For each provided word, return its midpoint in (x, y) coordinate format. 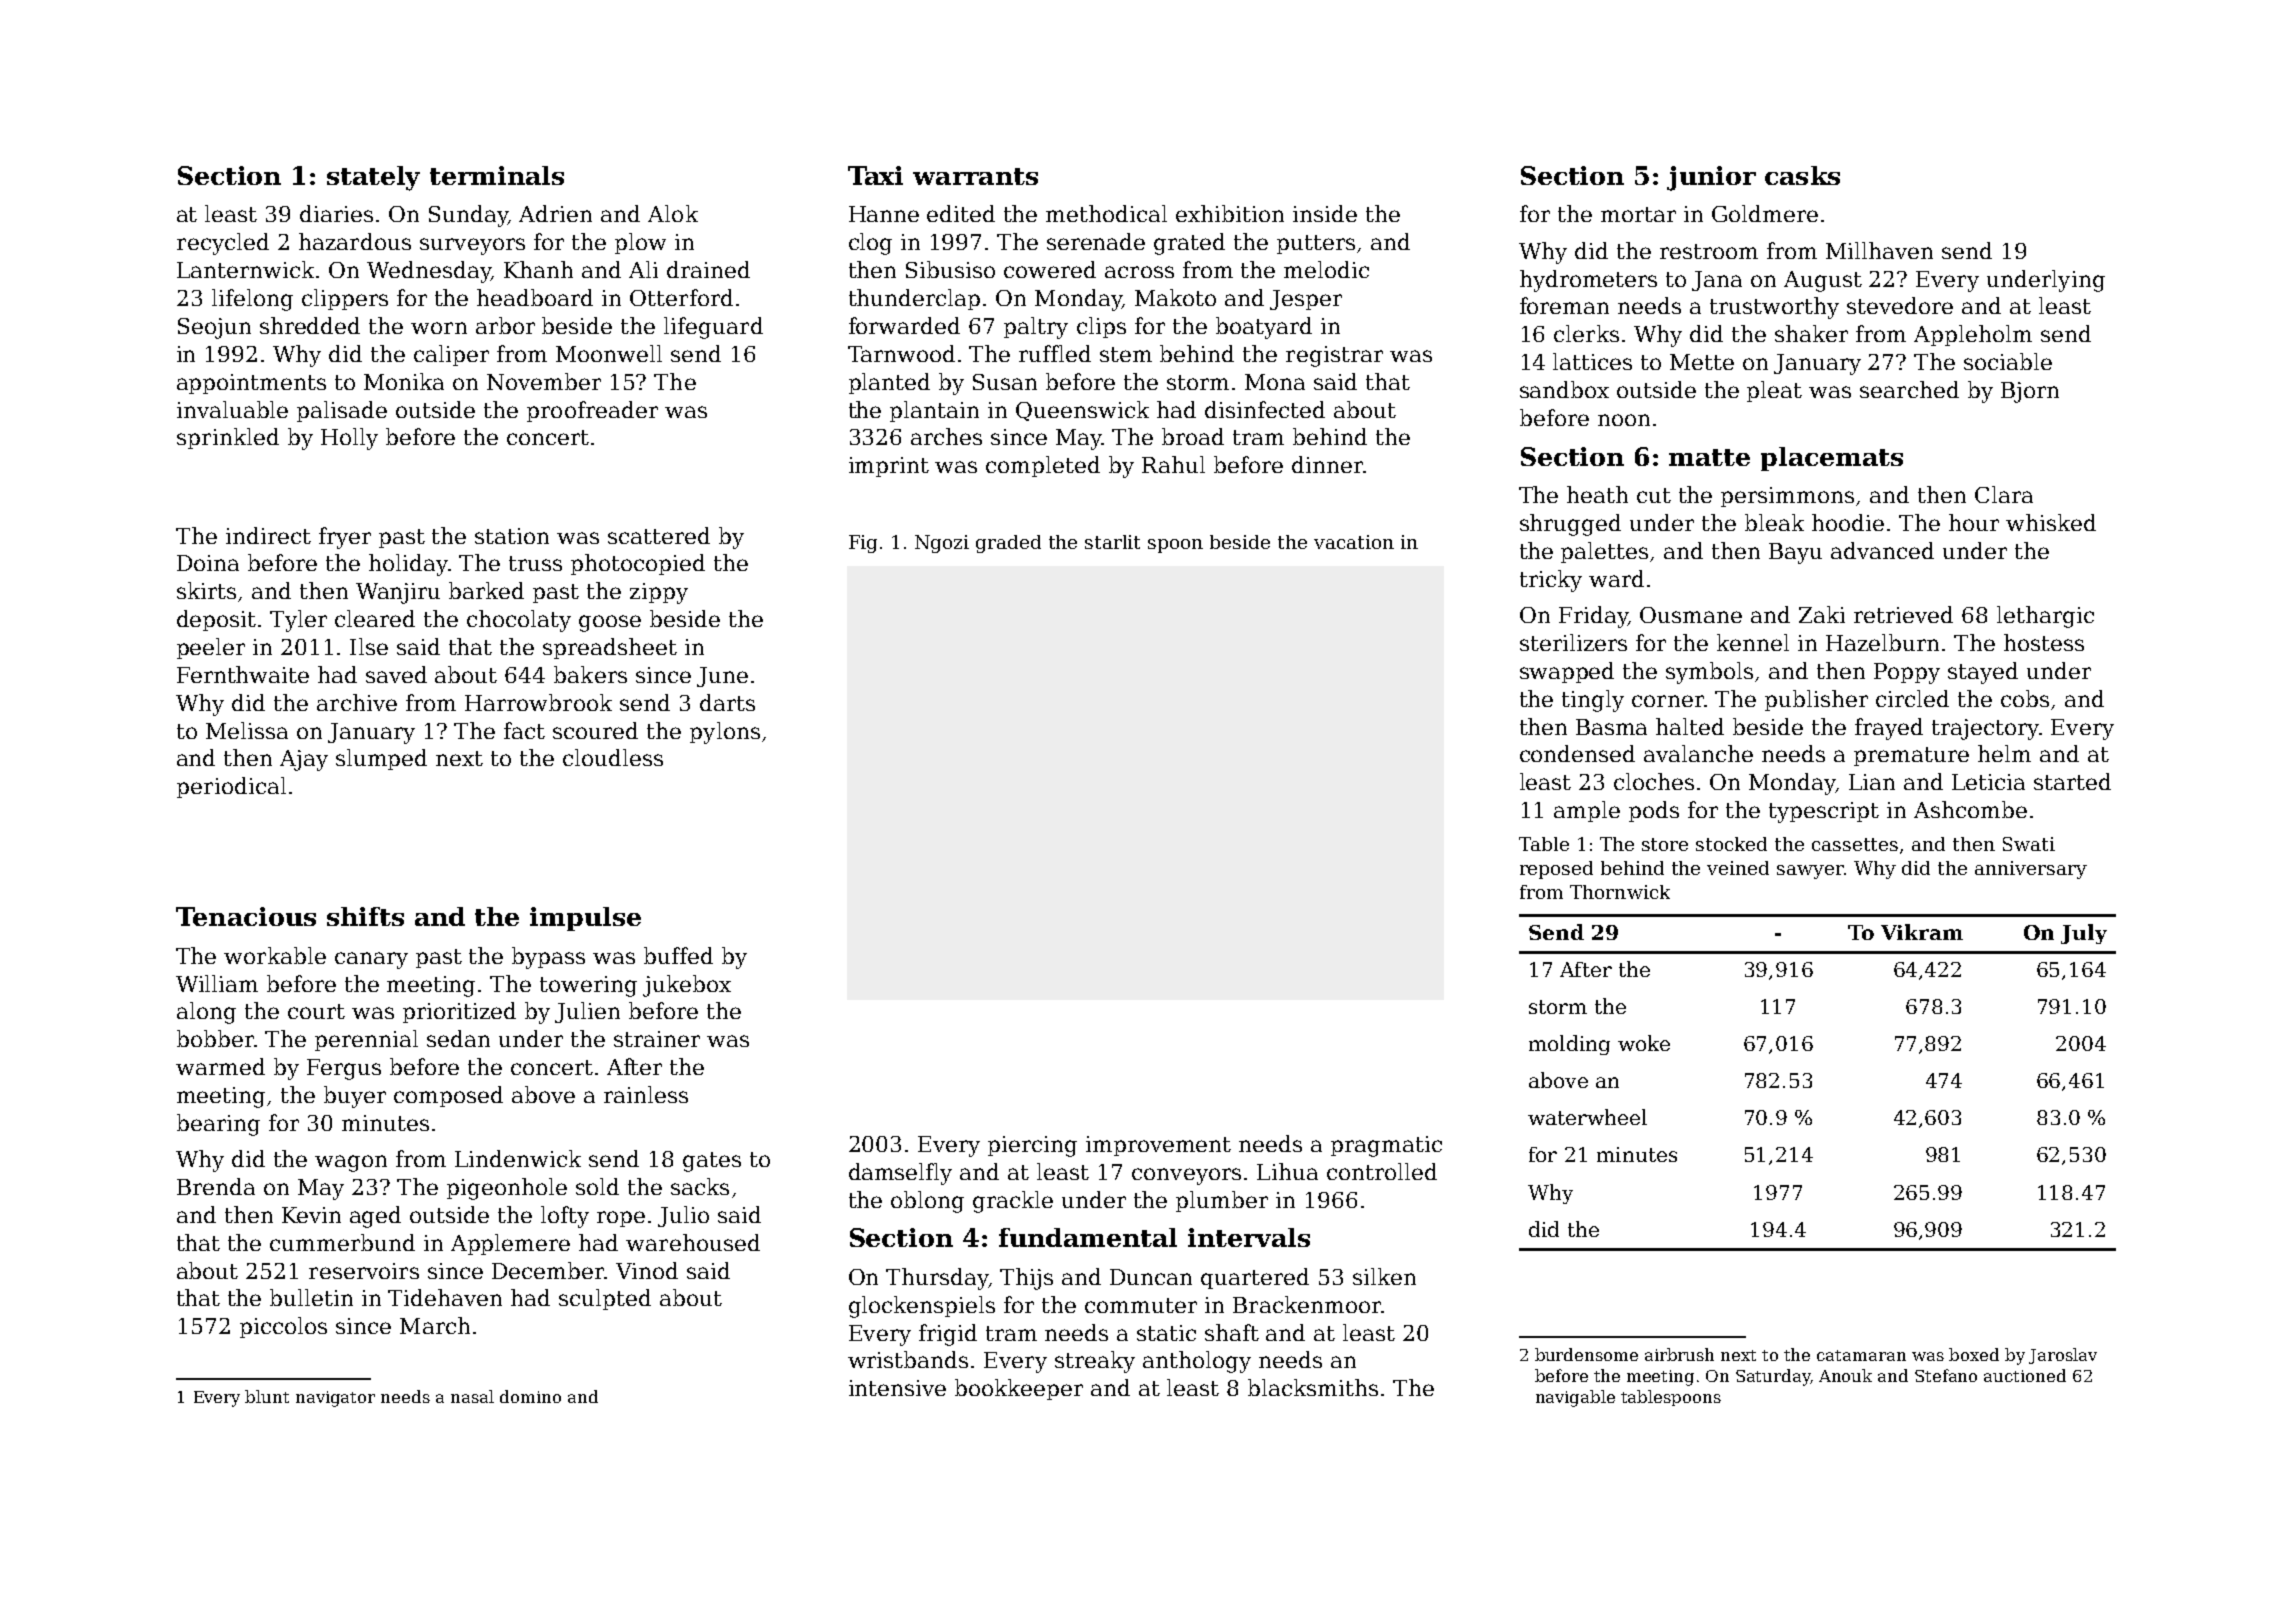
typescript (1824, 812)
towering (588, 986)
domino (530, 1396)
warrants (975, 176)
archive (357, 702)
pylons (725, 733)
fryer (345, 538)
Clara (2004, 494)
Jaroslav (2063, 1356)
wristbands (908, 1359)
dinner (1327, 464)
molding (1569, 1045)
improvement (1158, 1146)
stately (373, 178)
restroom (1709, 251)
